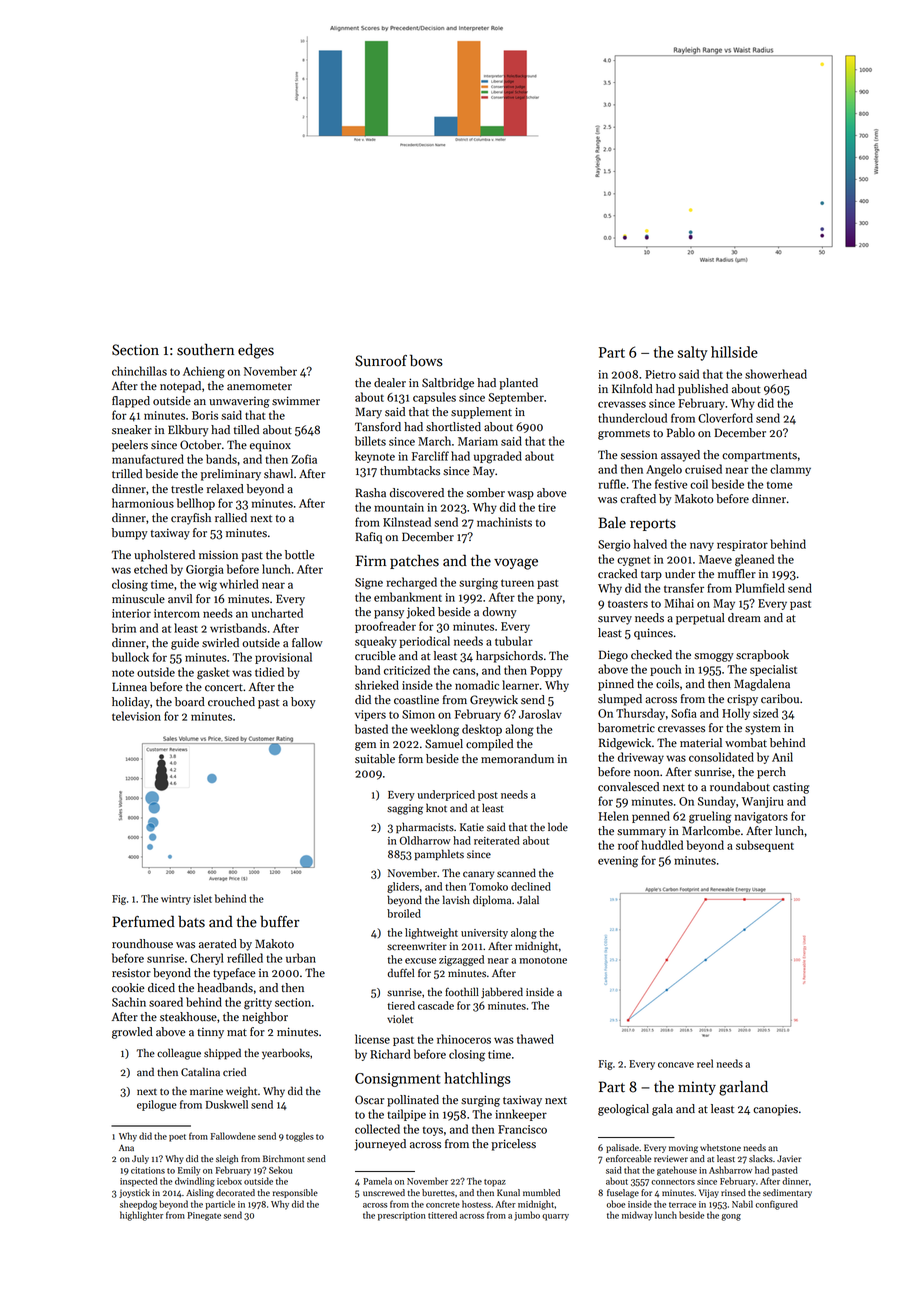 Image resolution: width=924 pixels, height=1308 pixels. I want to click on television, so click(136, 716).
